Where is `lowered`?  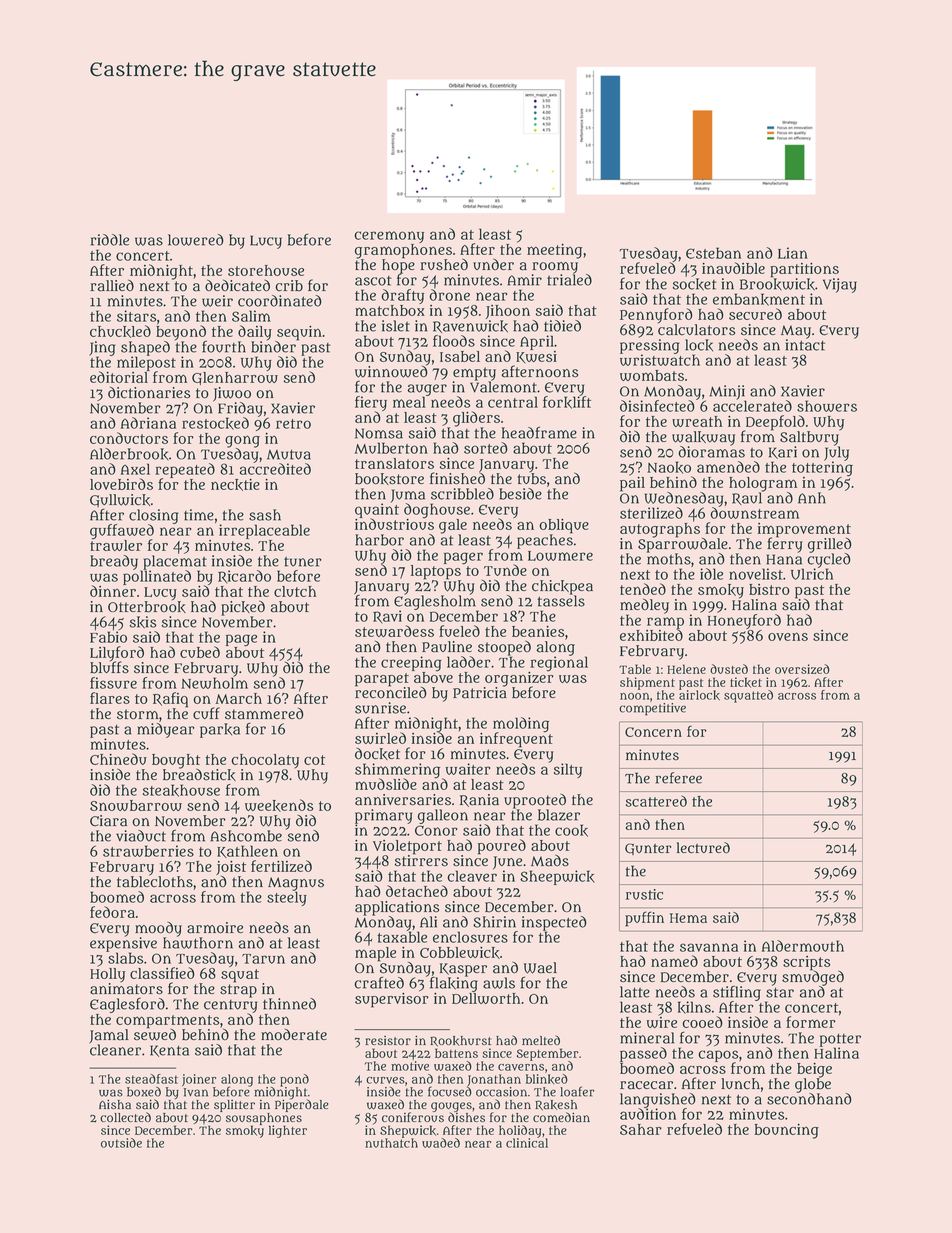
lowered is located at coordinates (196, 240).
